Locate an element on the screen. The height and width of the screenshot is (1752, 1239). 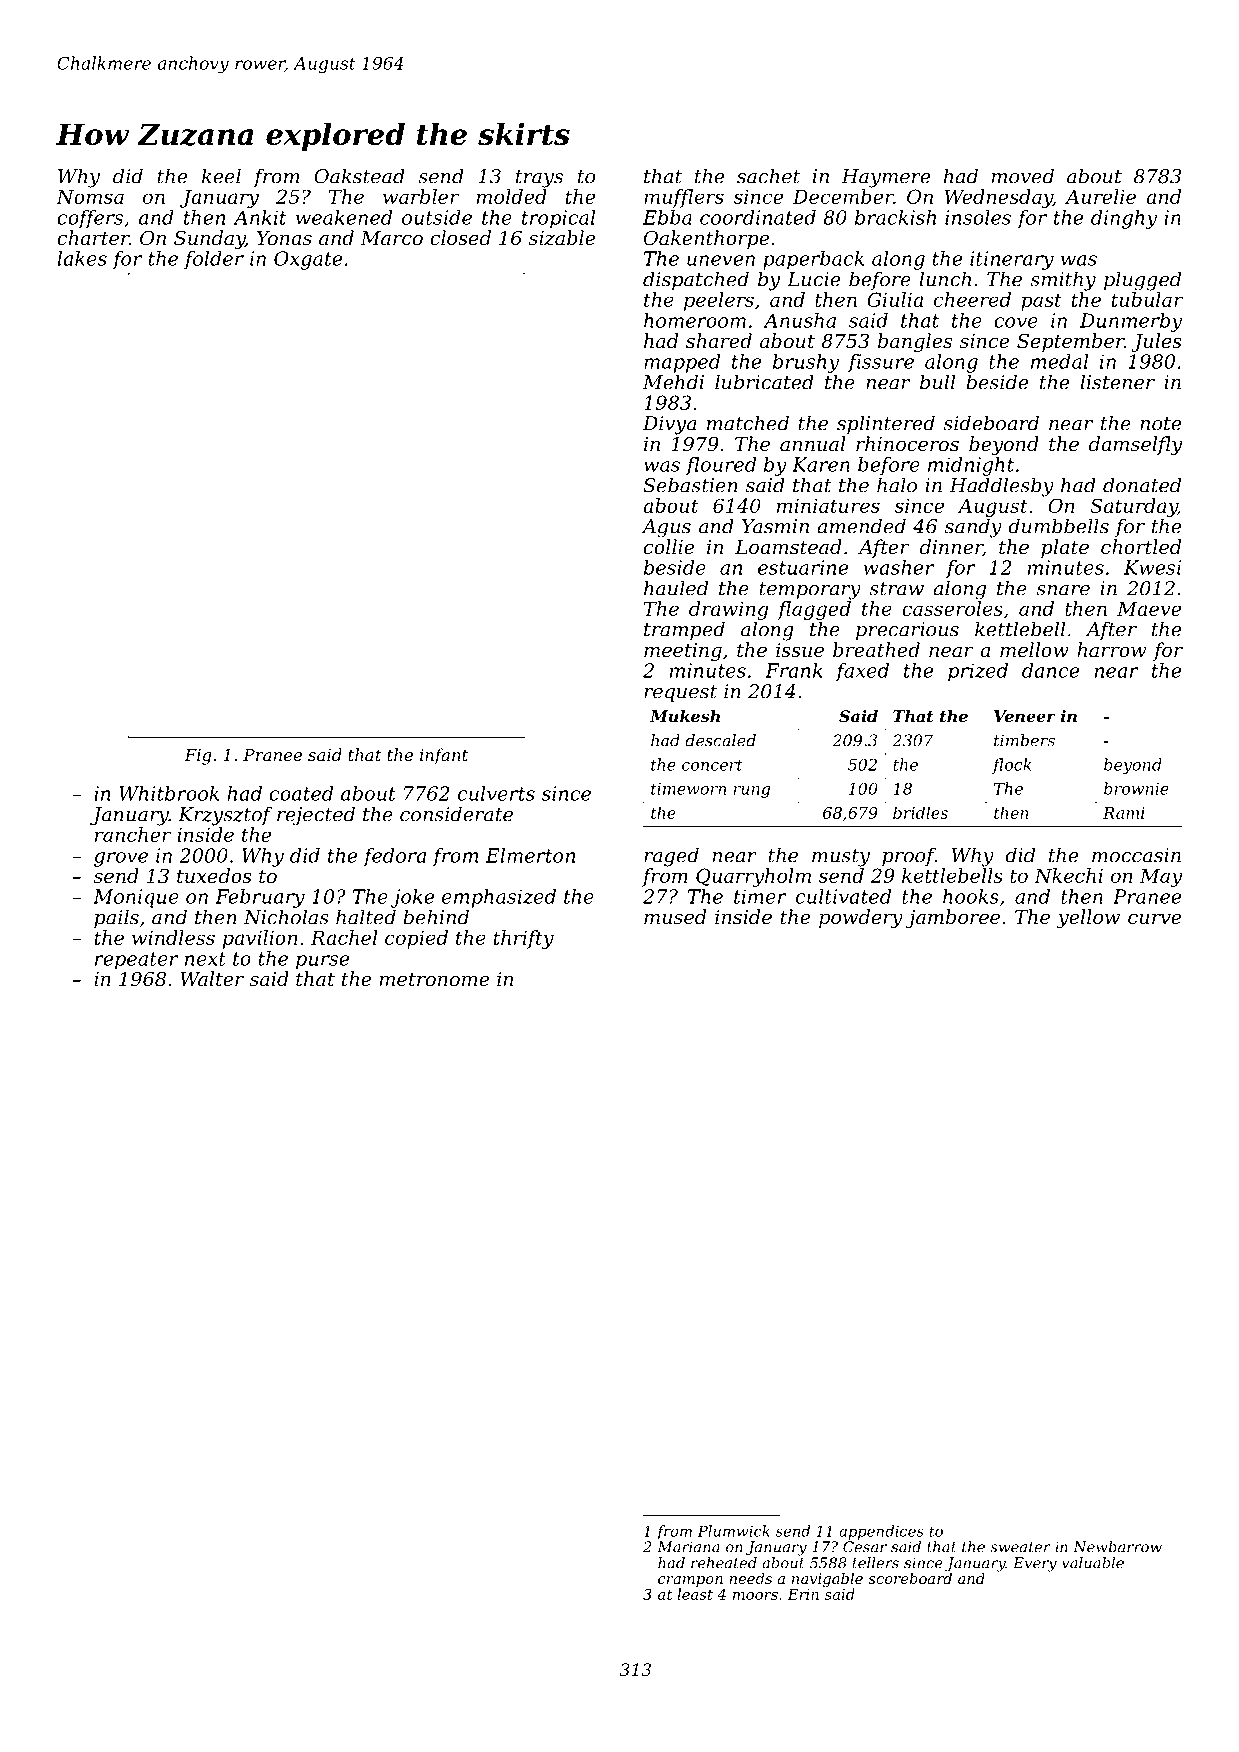
appendices is located at coordinates (881, 1532).
